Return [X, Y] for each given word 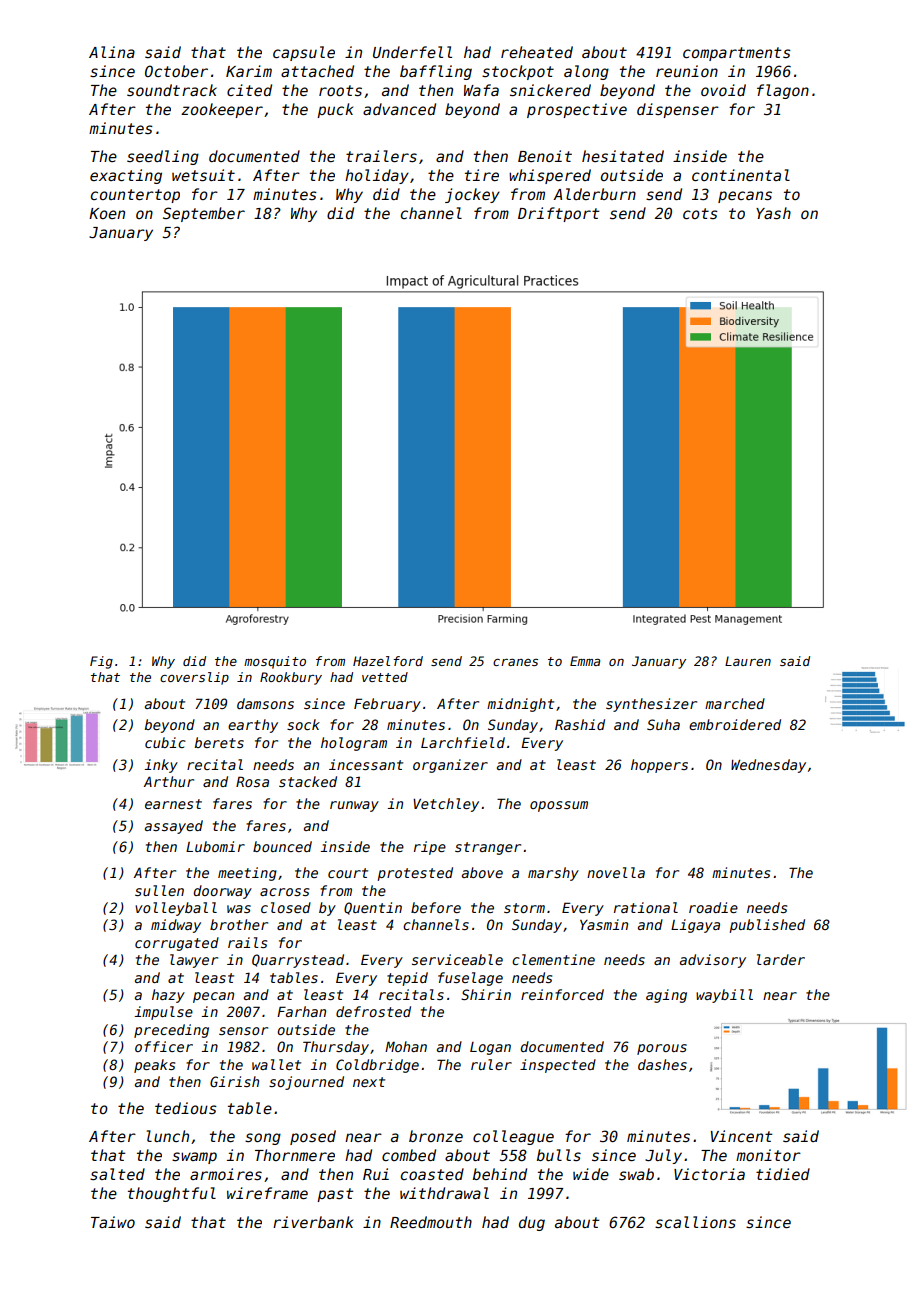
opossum [559, 806]
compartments [737, 54]
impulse [164, 1013]
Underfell [412, 52]
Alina [112, 52]
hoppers [659, 766]
